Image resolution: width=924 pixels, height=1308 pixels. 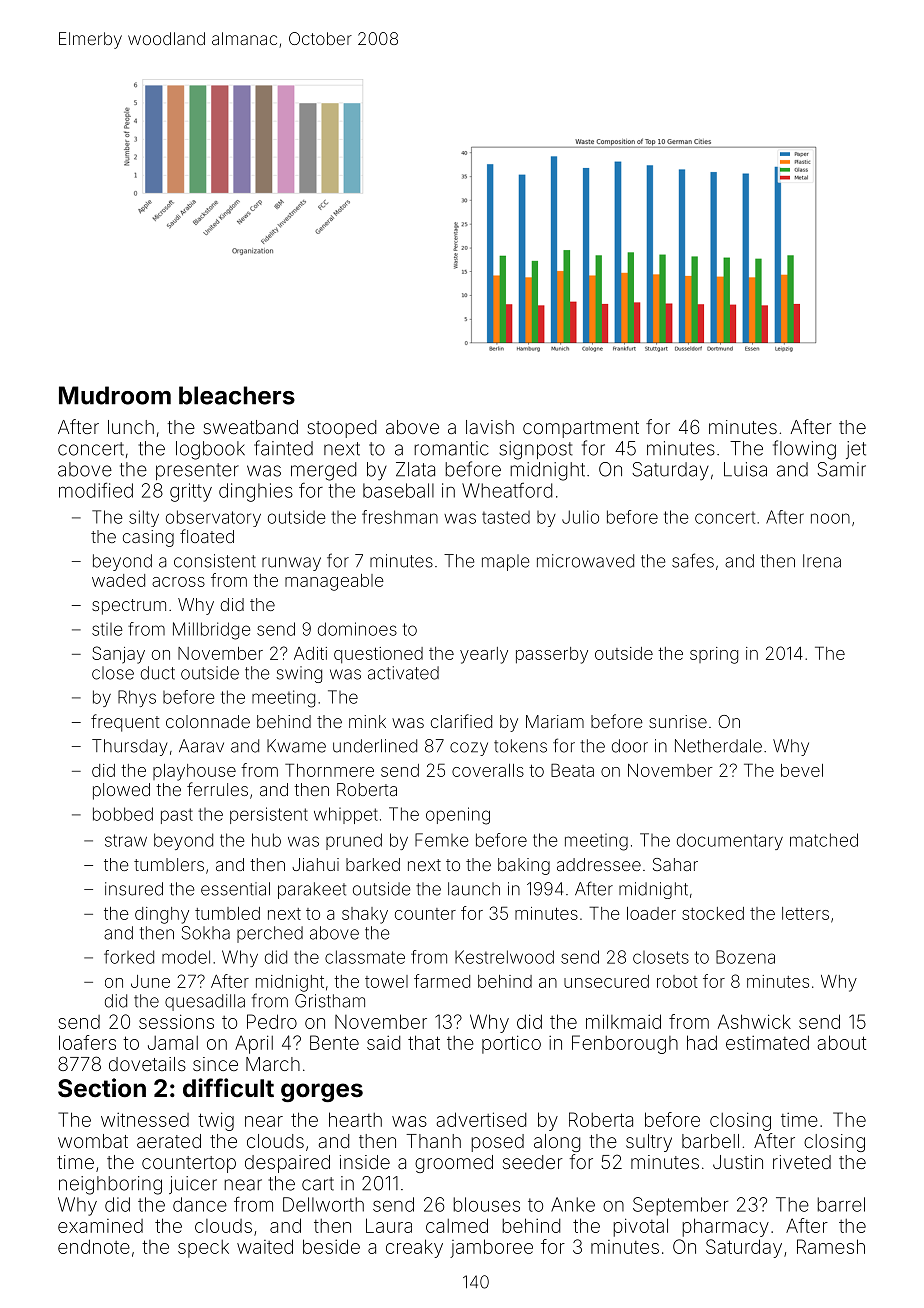 What do you see at coordinates (144, 518) in the screenshot?
I see `silty` at bounding box center [144, 518].
